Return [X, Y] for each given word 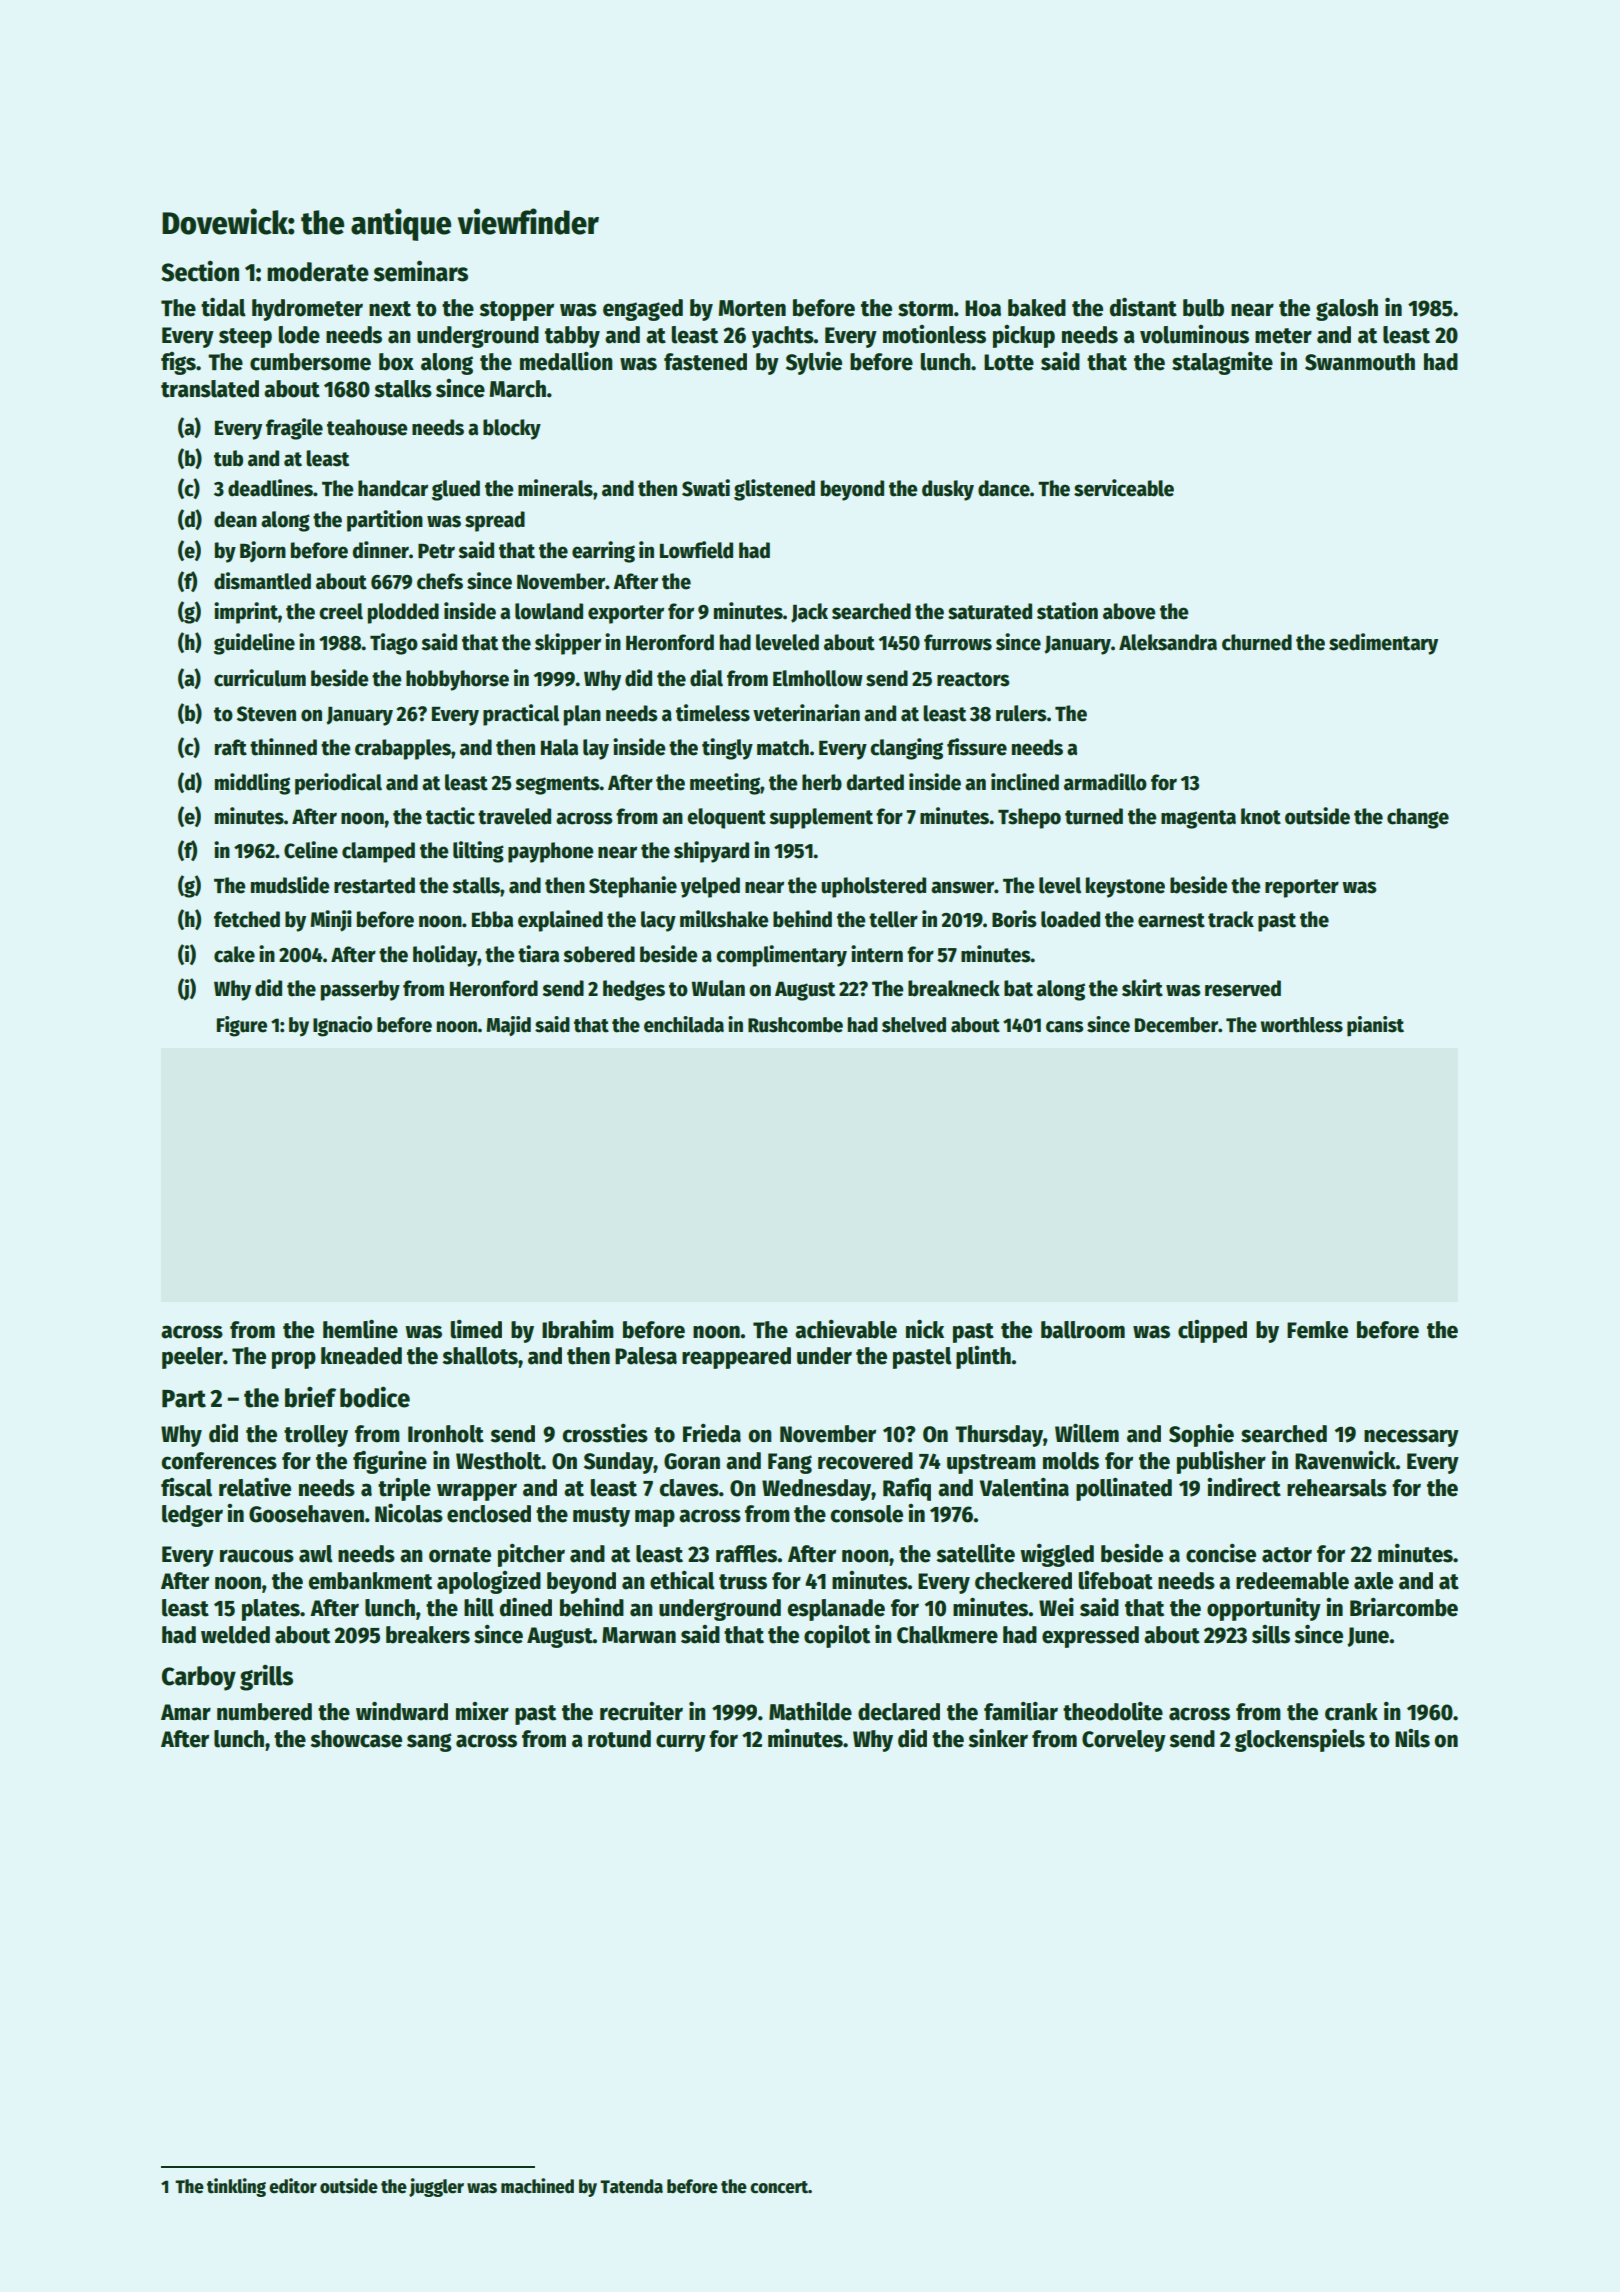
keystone [1125, 887]
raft [231, 747]
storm [925, 309]
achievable [846, 1329]
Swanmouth [1360, 362]
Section [200, 271]
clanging [906, 749]
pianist [1375, 1026]
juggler [436, 2187]
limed [476, 1329]
